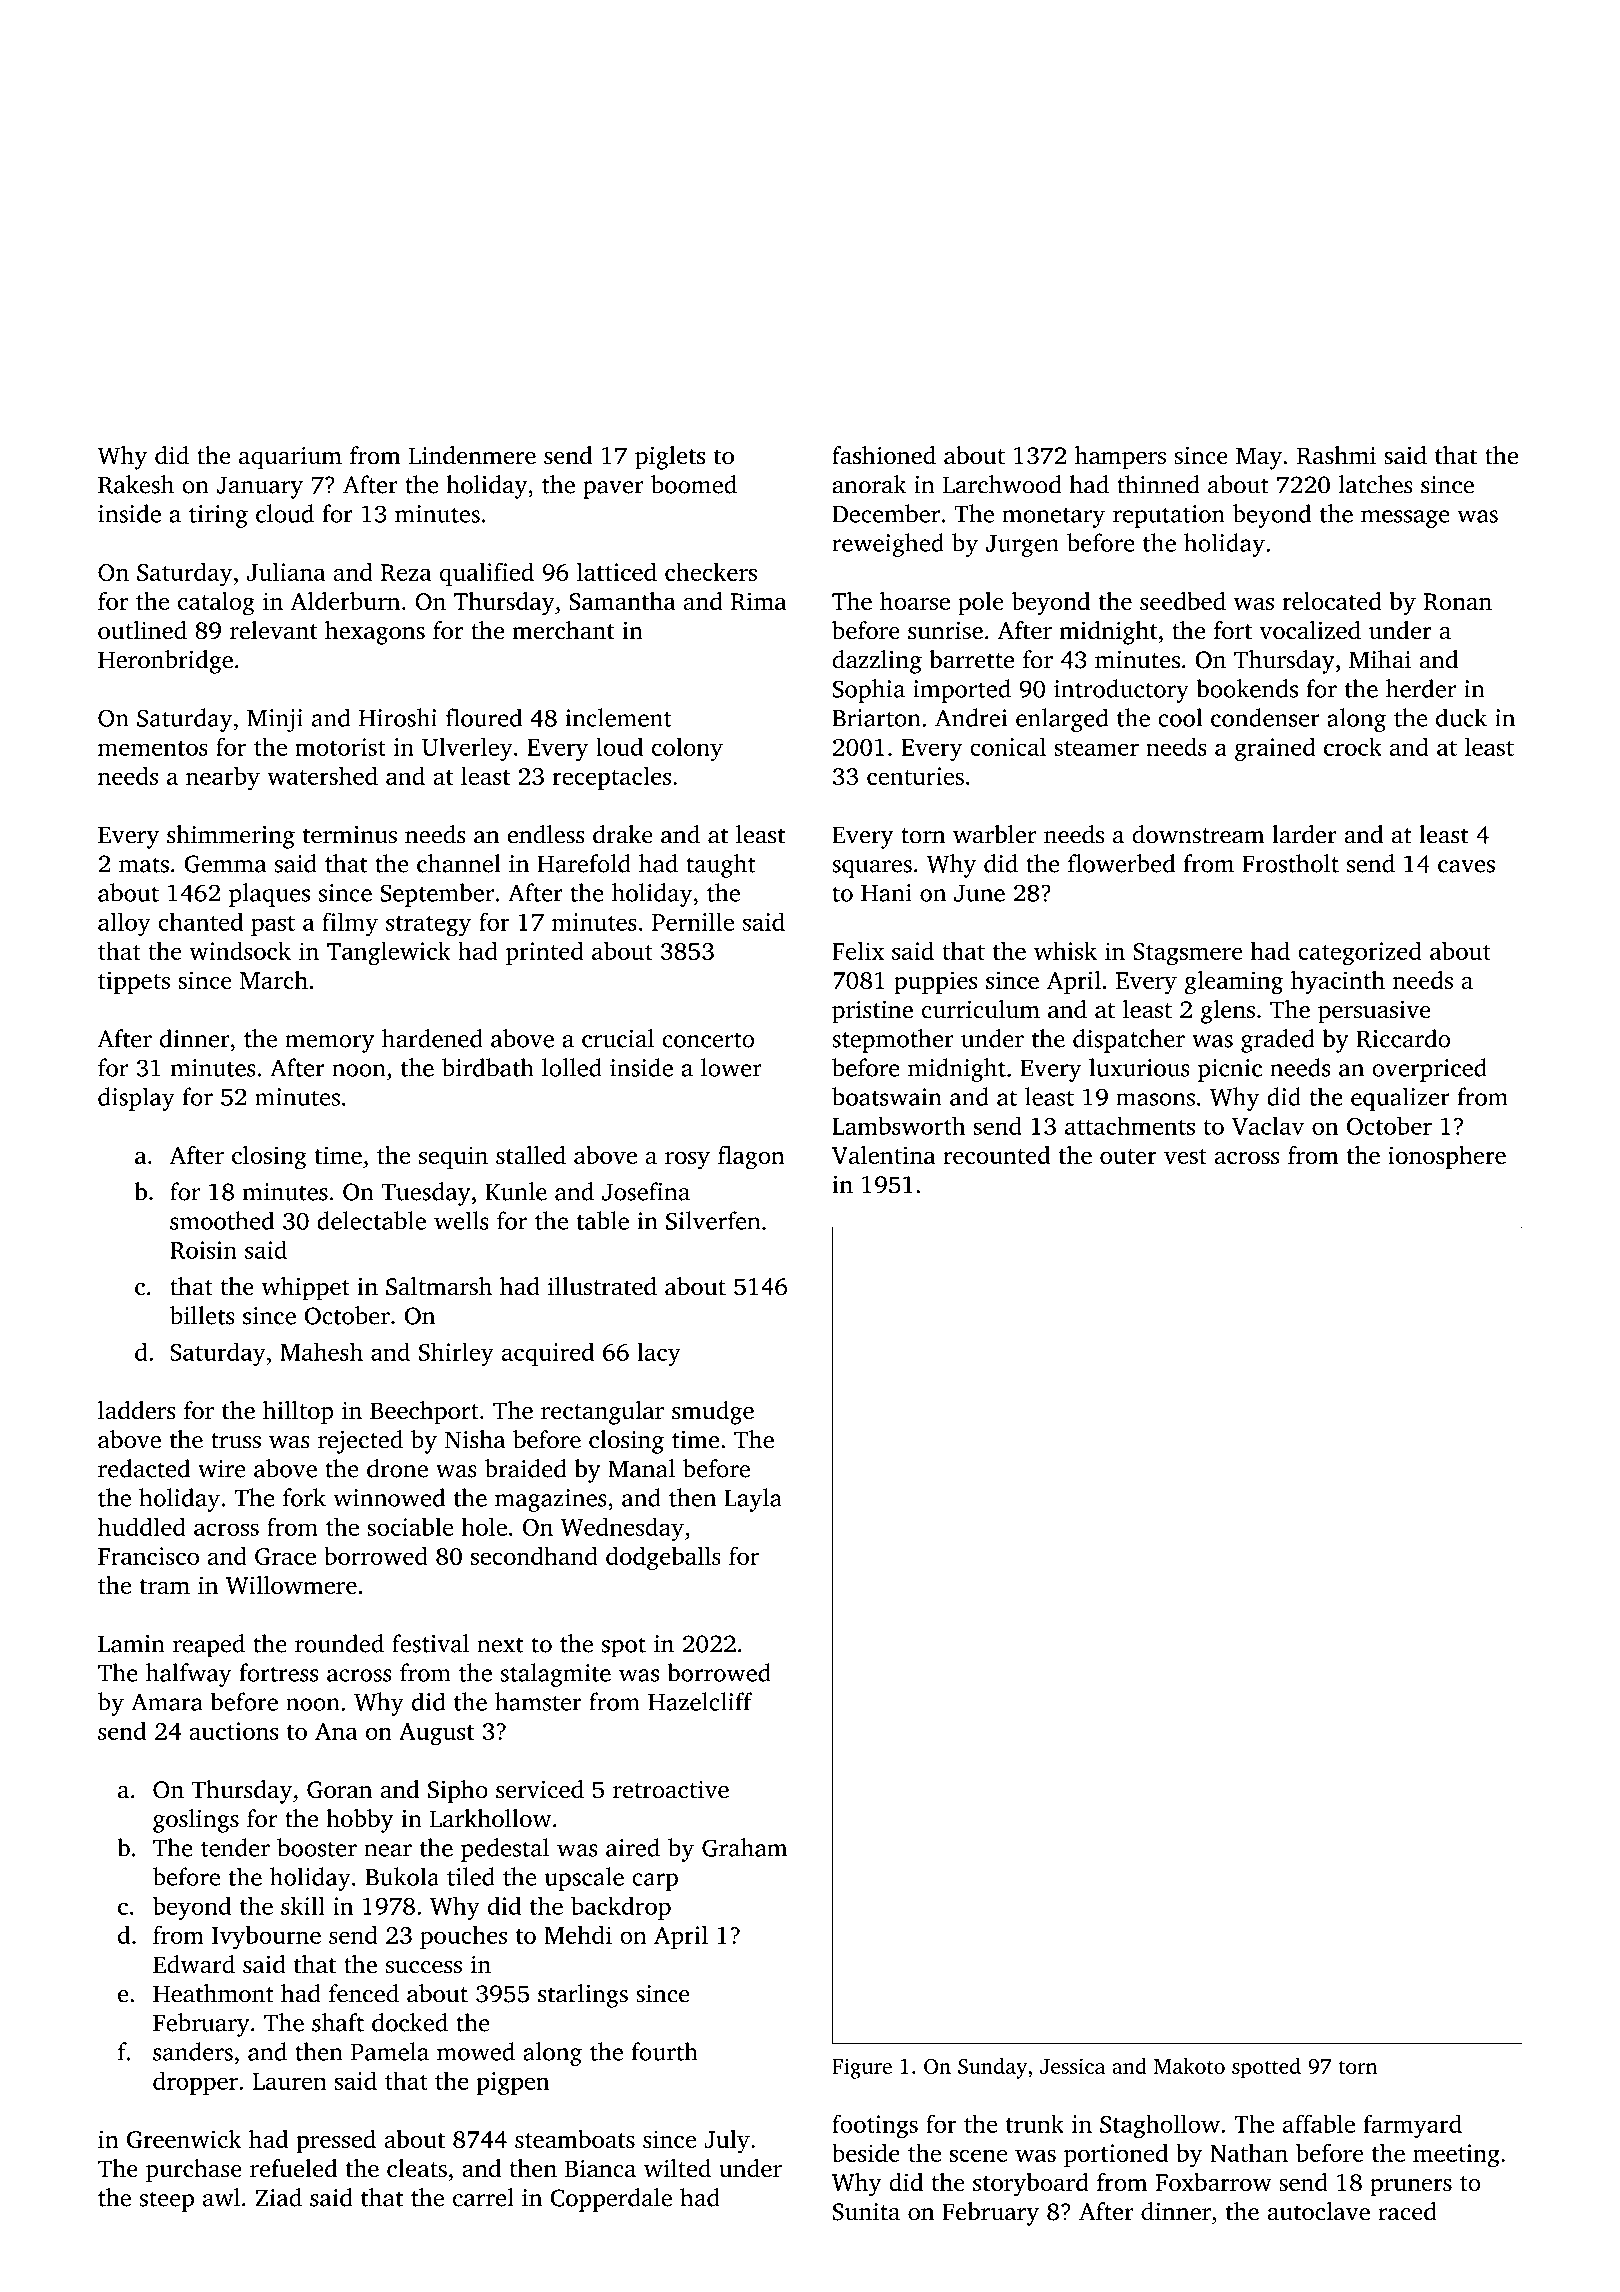 Image resolution: width=1620 pixels, height=2292 pixels. I want to click on goslings, so click(196, 1821).
